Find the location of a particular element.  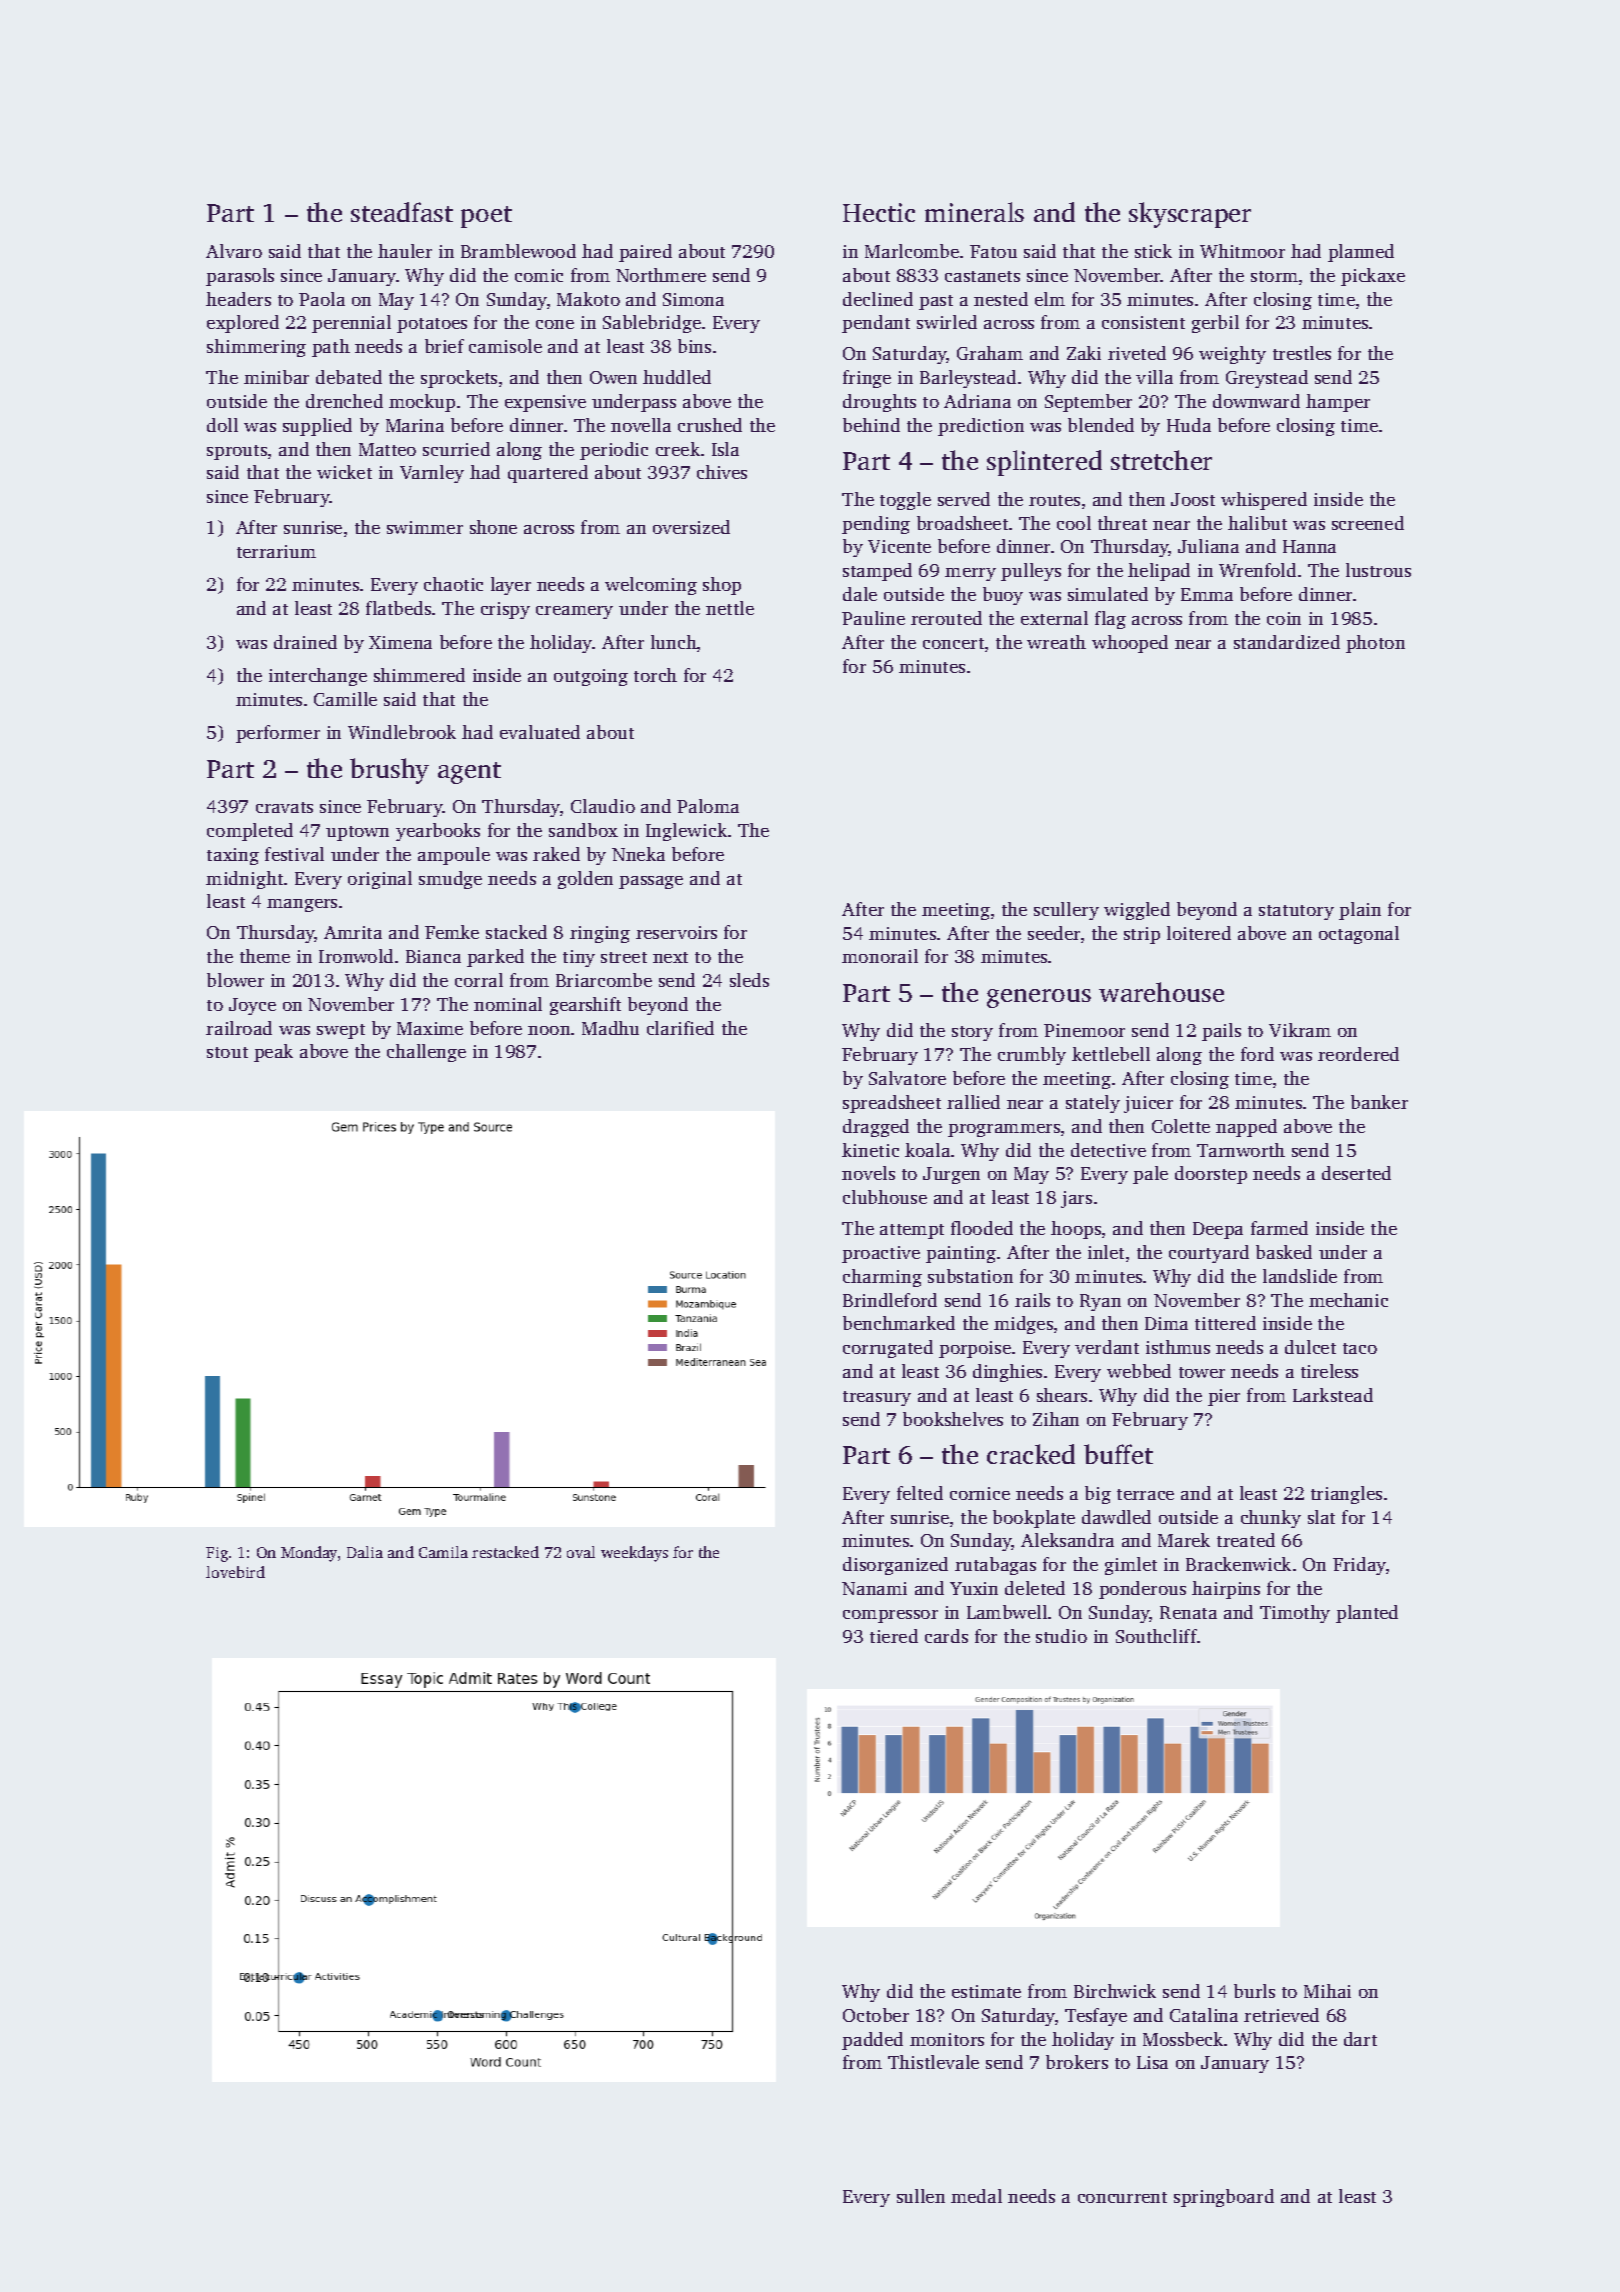

shone is located at coordinates (493, 527).
